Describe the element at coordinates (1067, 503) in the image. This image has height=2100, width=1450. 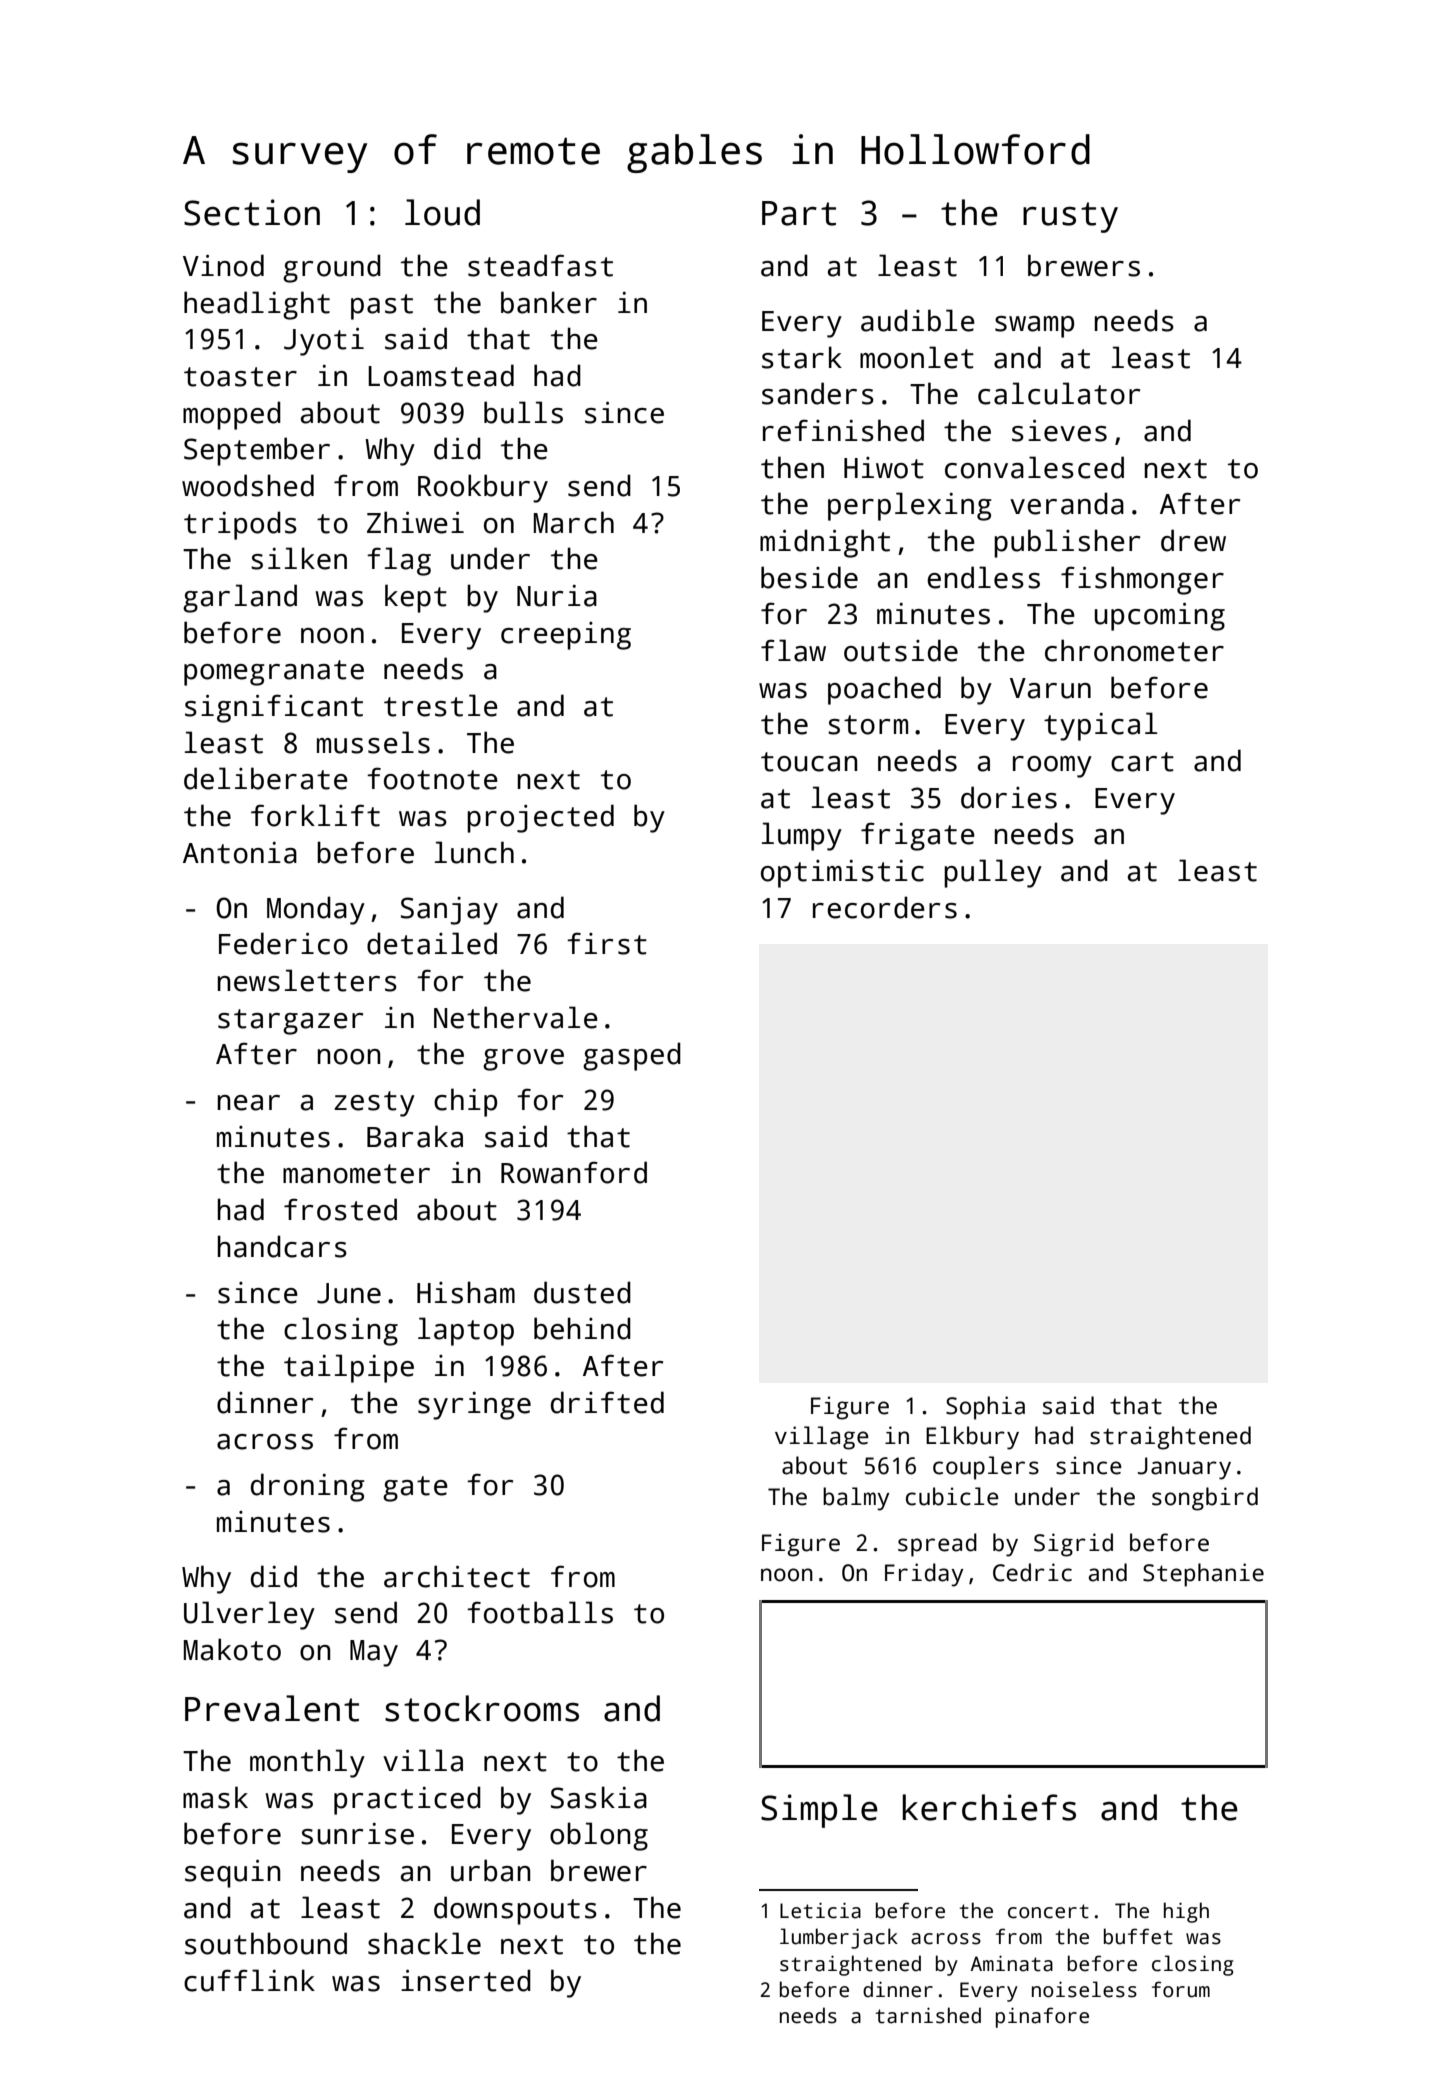
I see `veranda` at that location.
